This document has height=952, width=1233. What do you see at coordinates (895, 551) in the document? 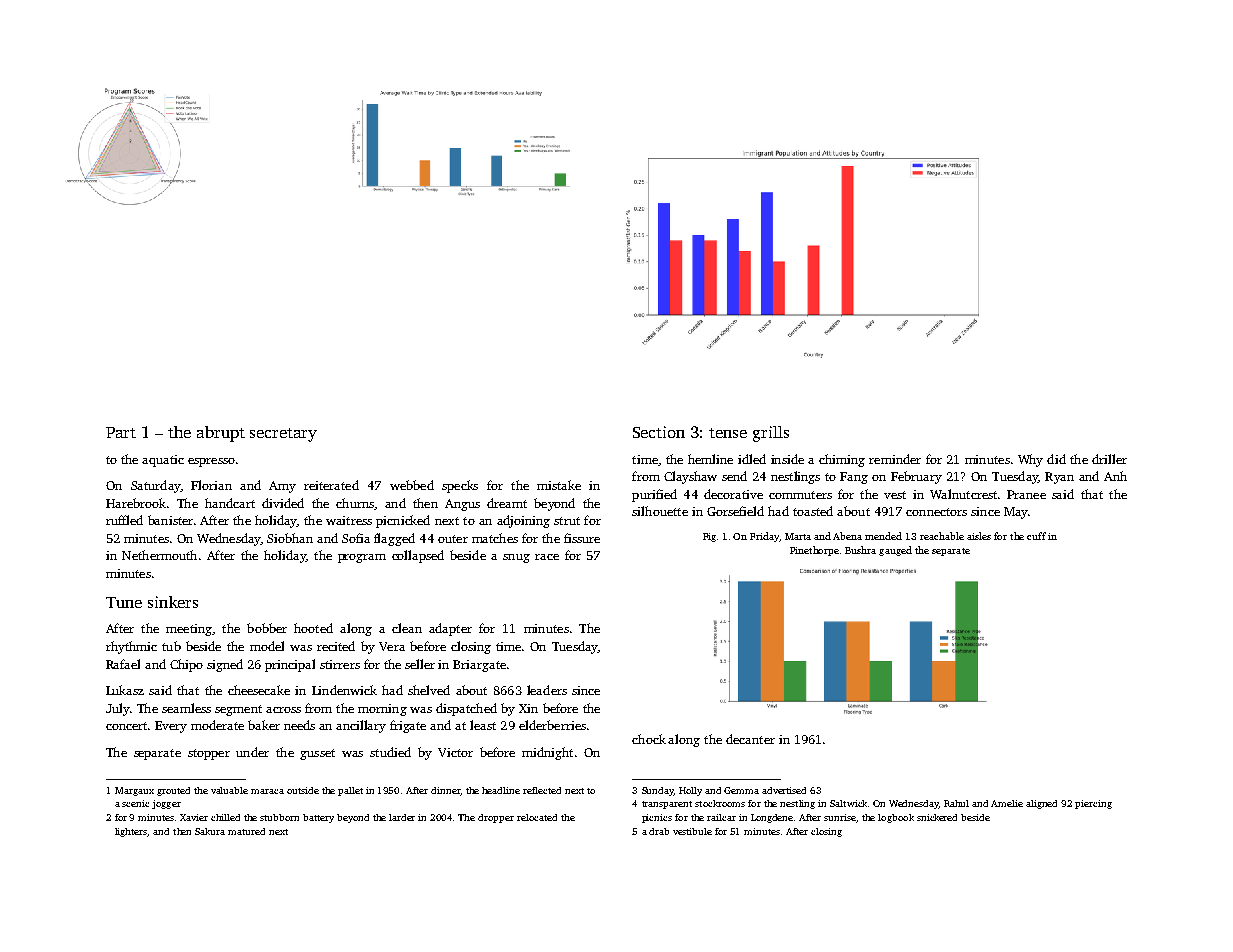
I see `gauged` at bounding box center [895, 551].
